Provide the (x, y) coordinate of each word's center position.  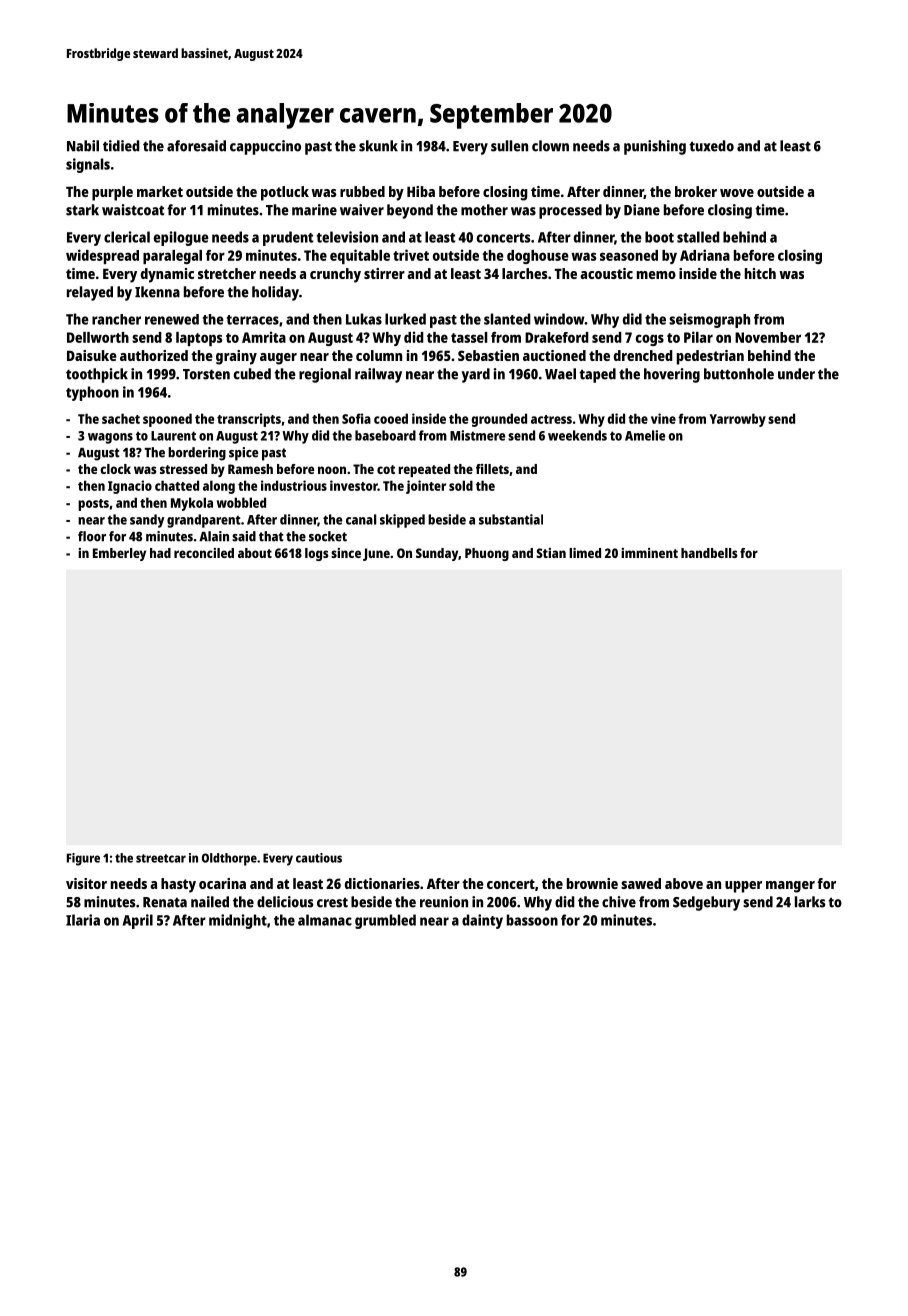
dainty (482, 921)
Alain (214, 536)
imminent (649, 553)
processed (570, 211)
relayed (90, 293)
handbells (709, 553)
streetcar (161, 858)
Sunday (437, 554)
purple (112, 193)
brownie (592, 883)
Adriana (705, 255)
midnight (238, 921)
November (768, 337)
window (559, 319)
